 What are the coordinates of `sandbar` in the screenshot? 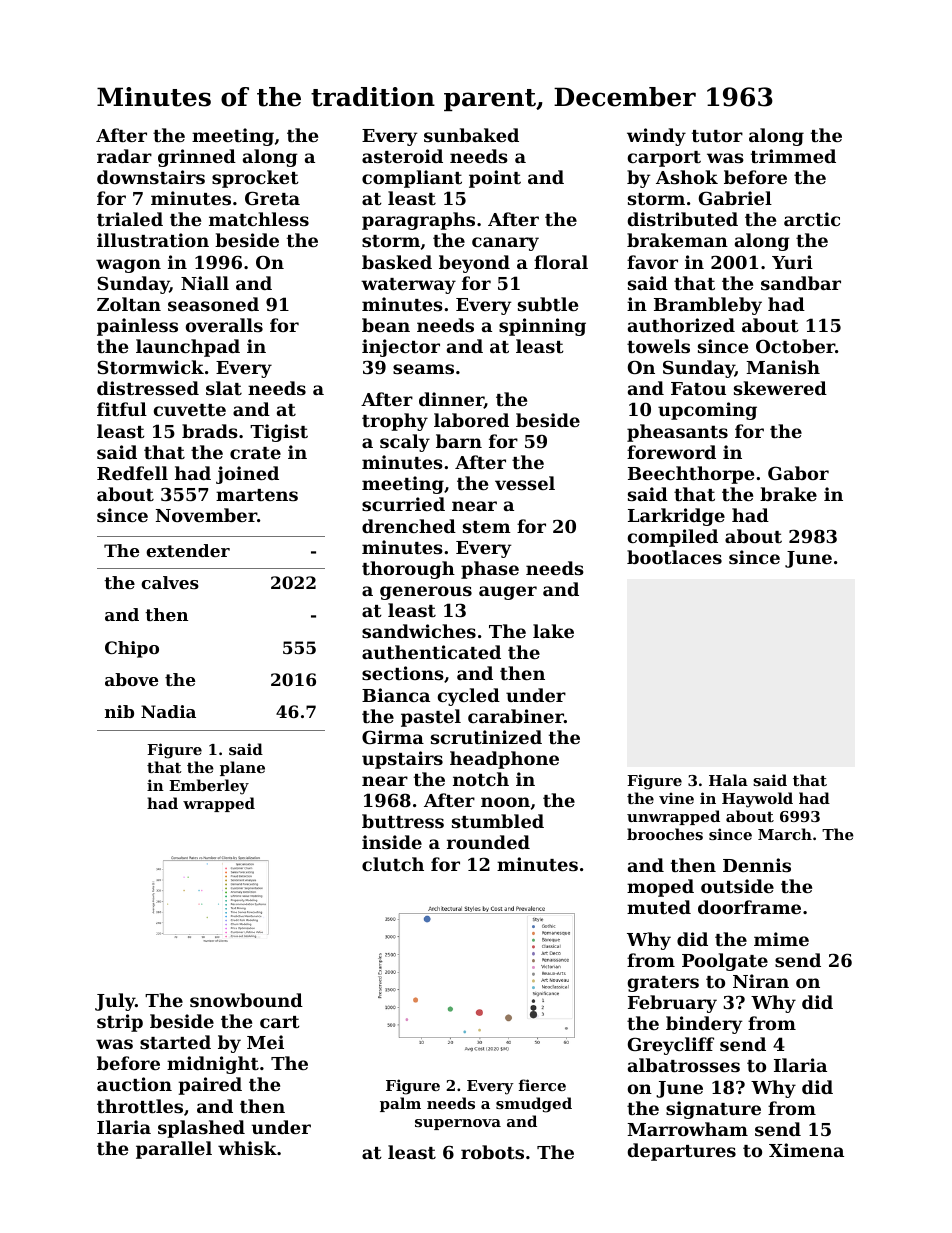 It's located at (801, 283).
